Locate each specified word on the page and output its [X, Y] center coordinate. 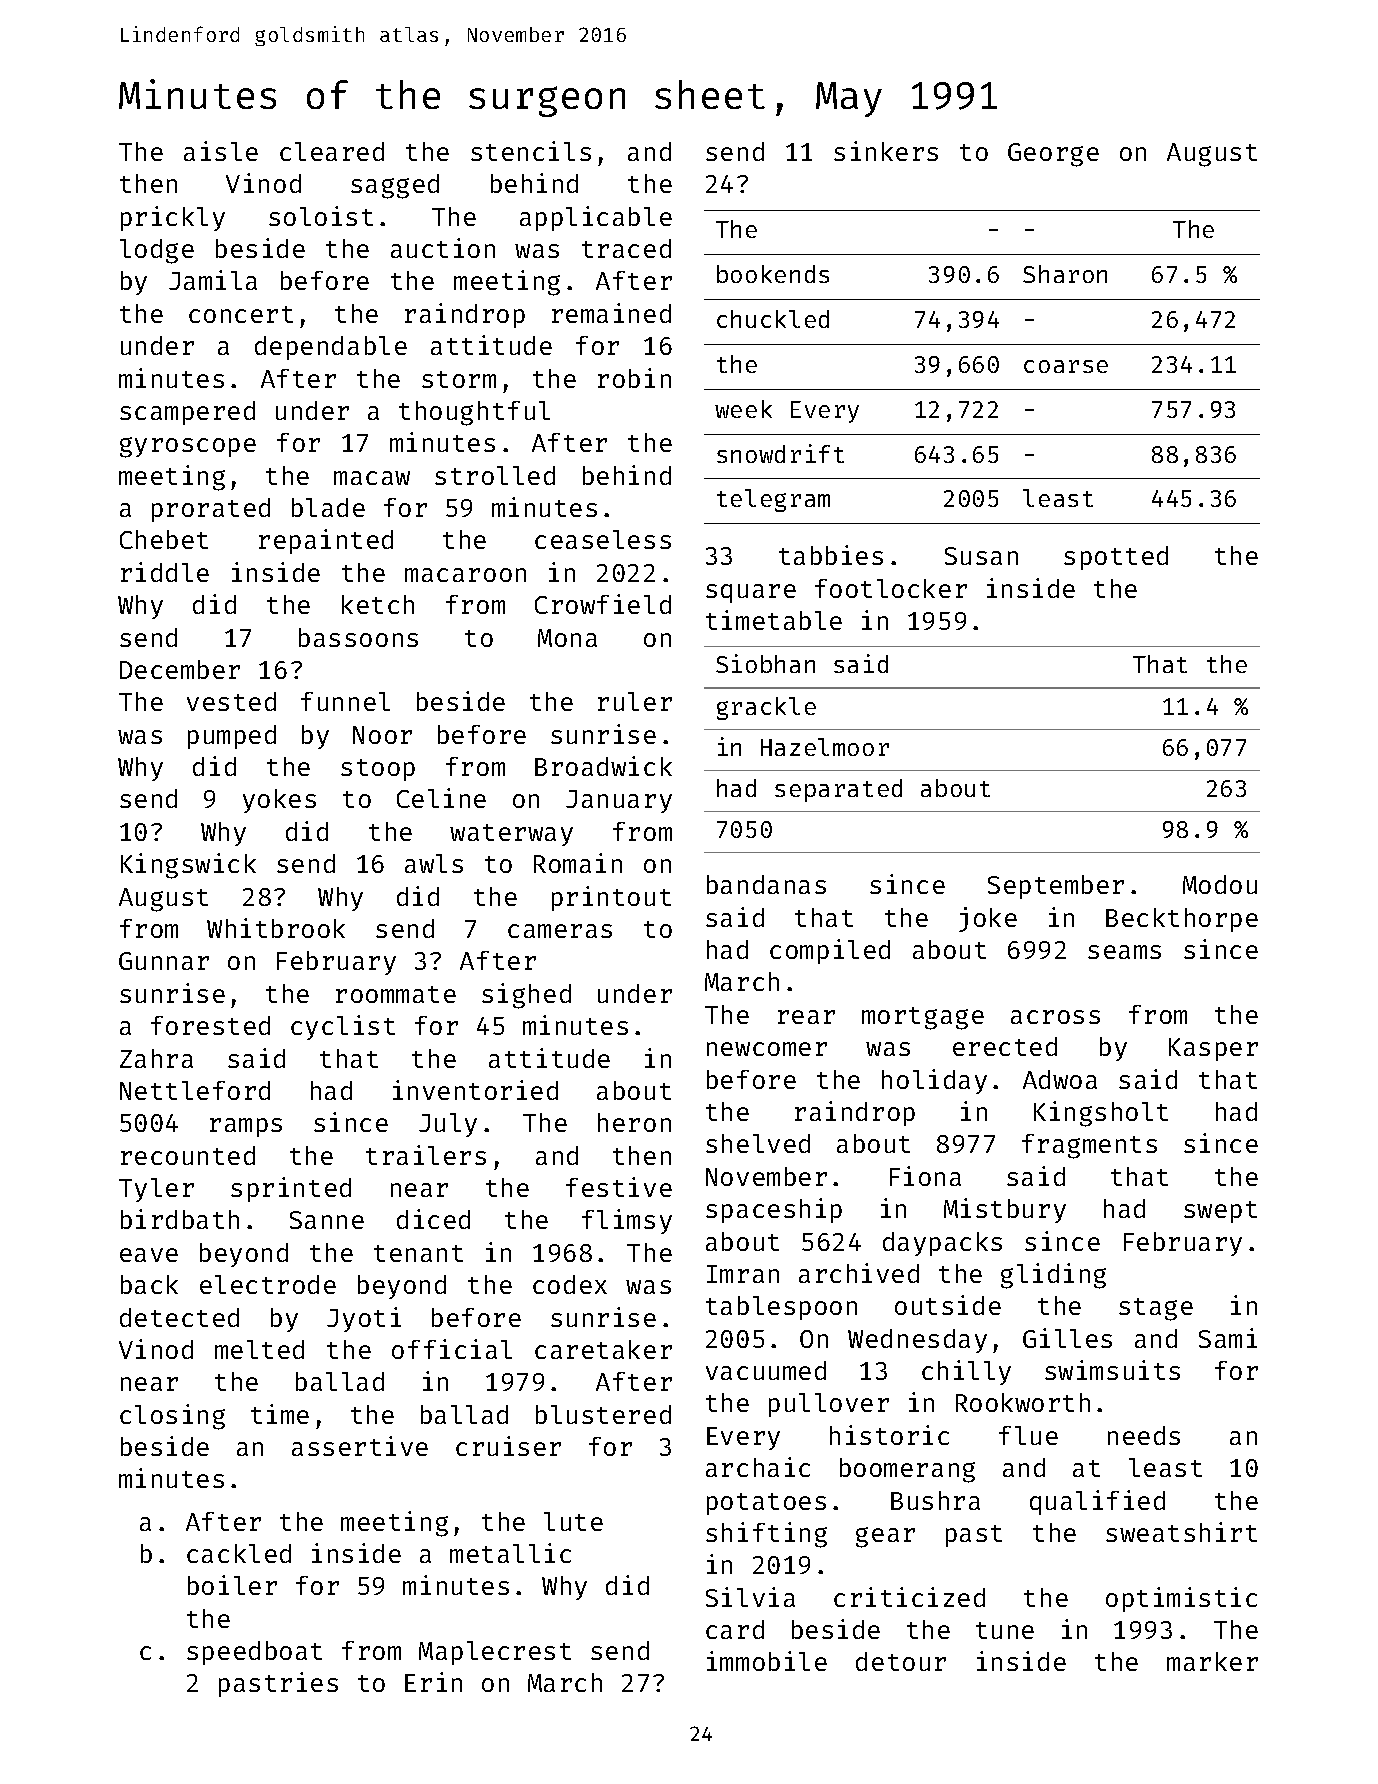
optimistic [1181, 1599]
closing [172, 1417]
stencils [531, 151]
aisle [221, 151]
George [1053, 155]
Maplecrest [495, 1653]
